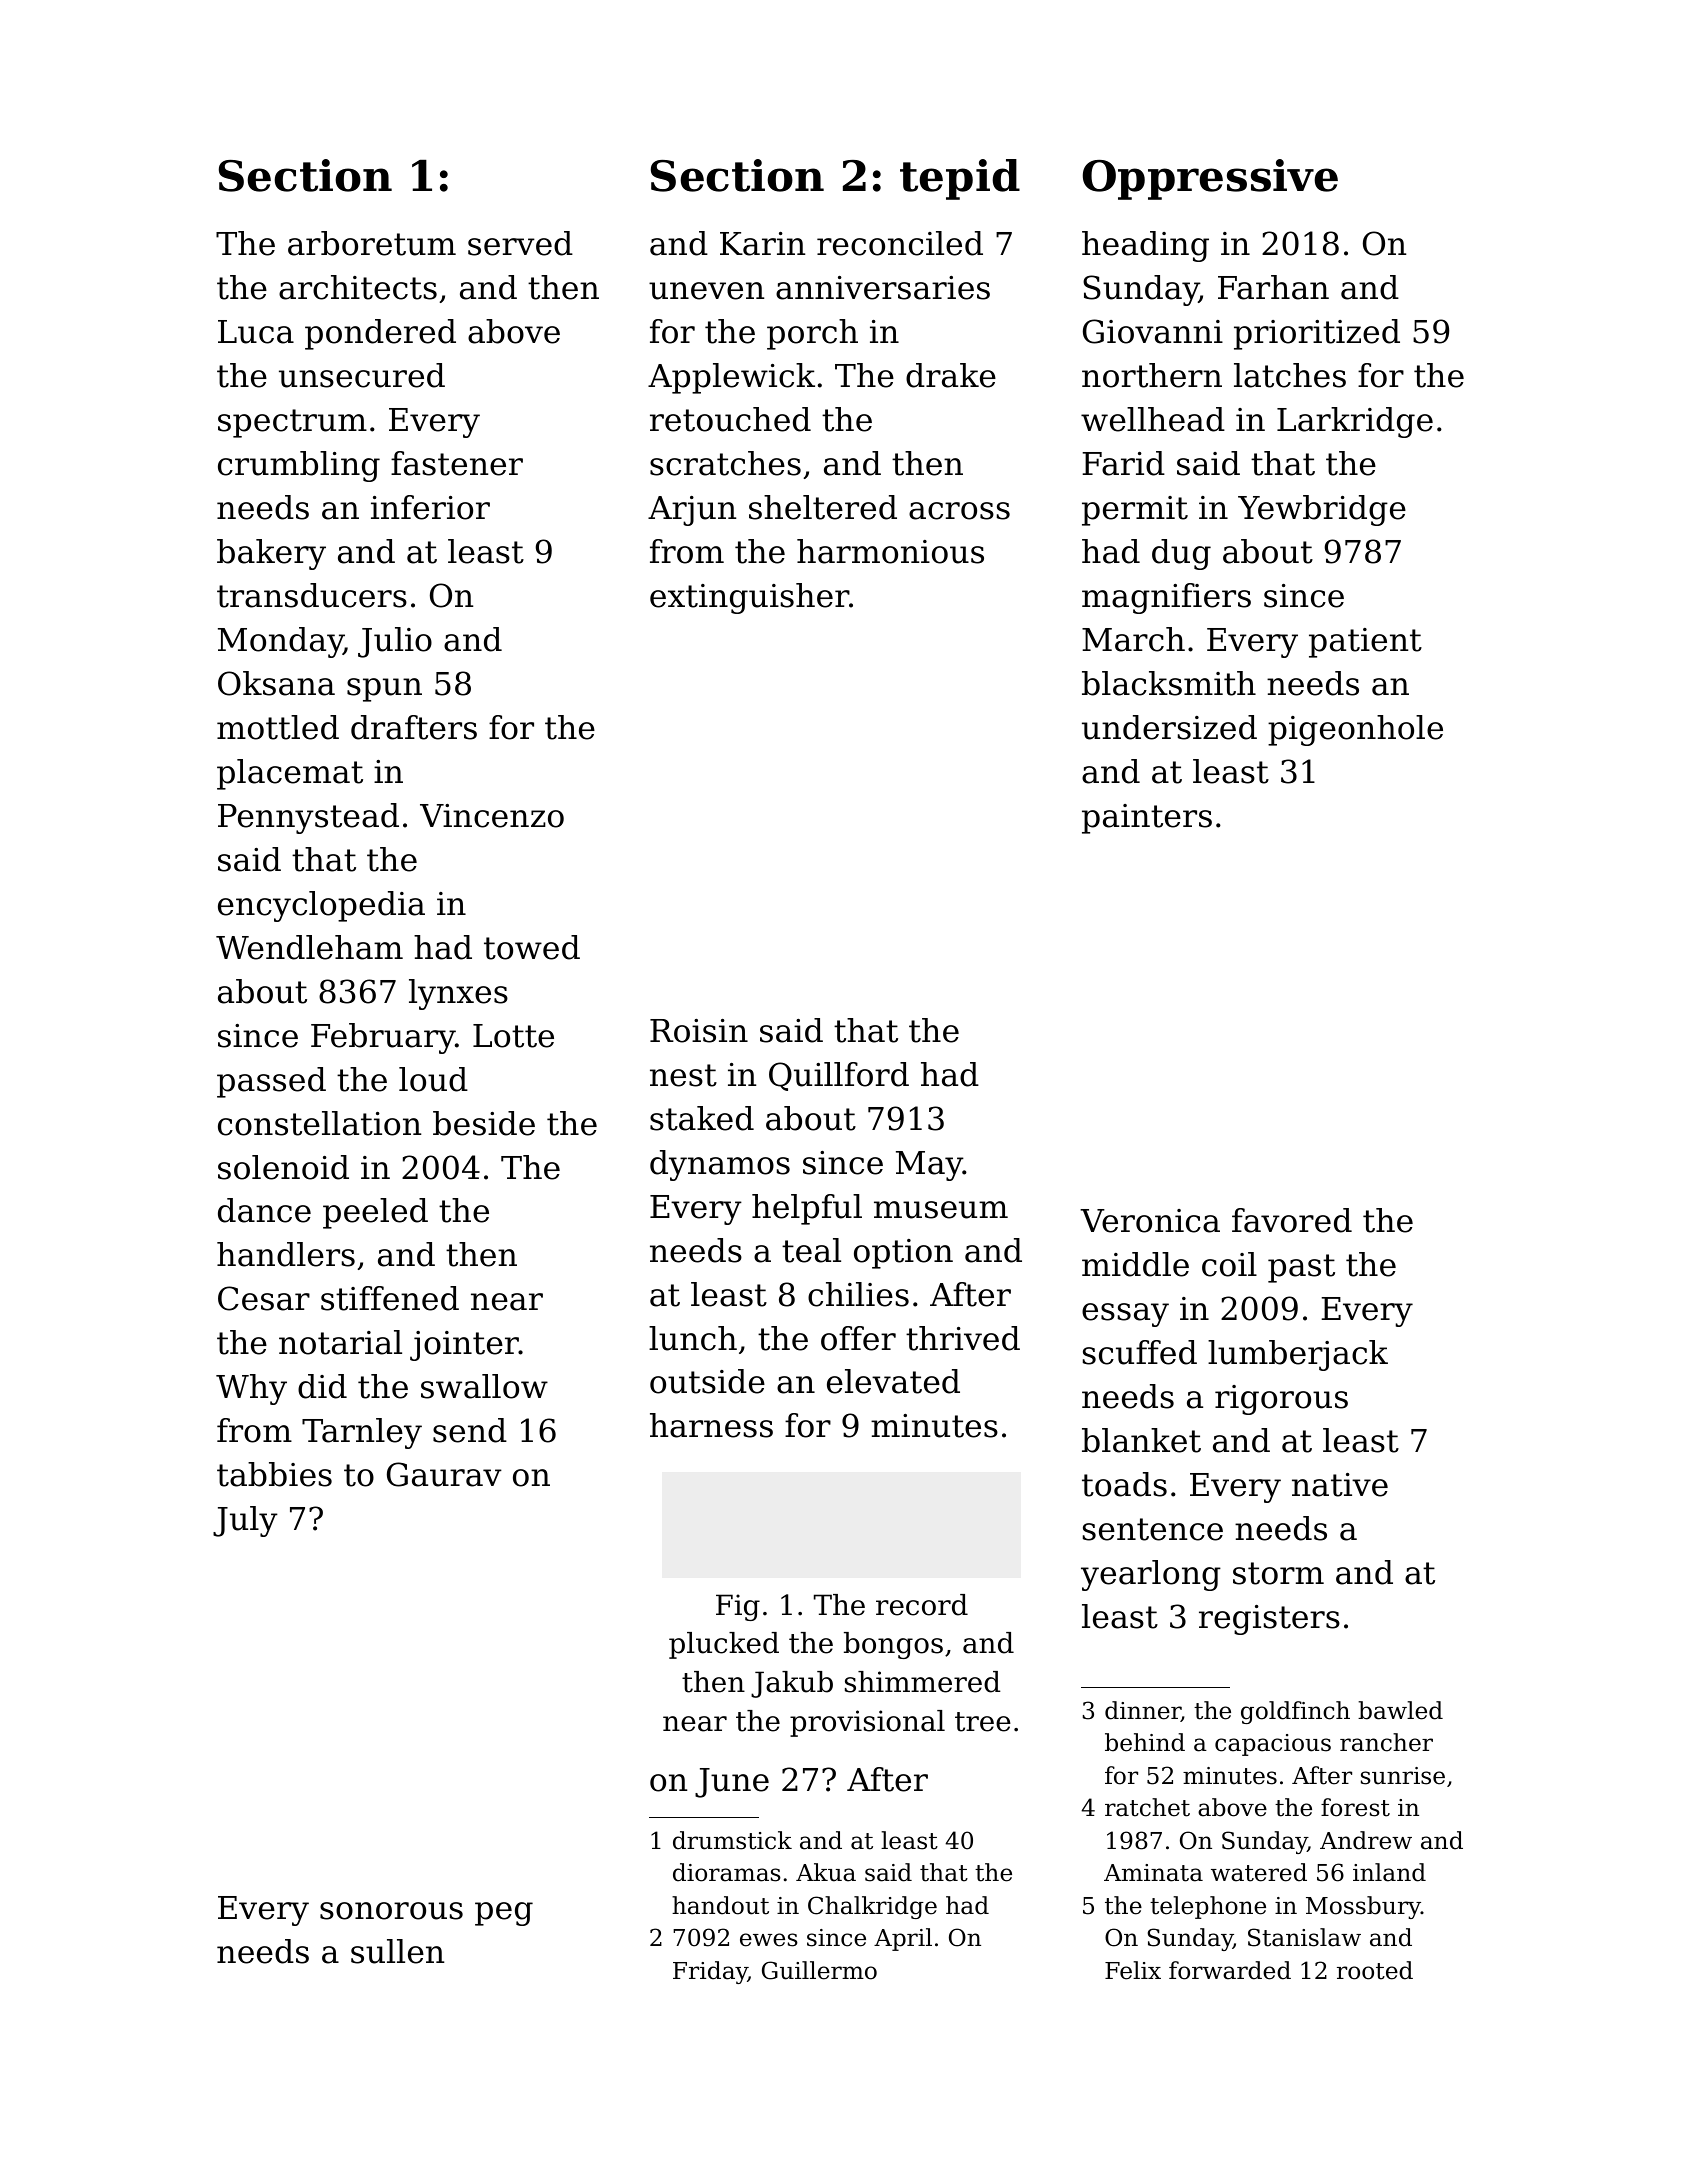 This screenshot has height=2178, width=1683. I want to click on Karin, so click(762, 244).
